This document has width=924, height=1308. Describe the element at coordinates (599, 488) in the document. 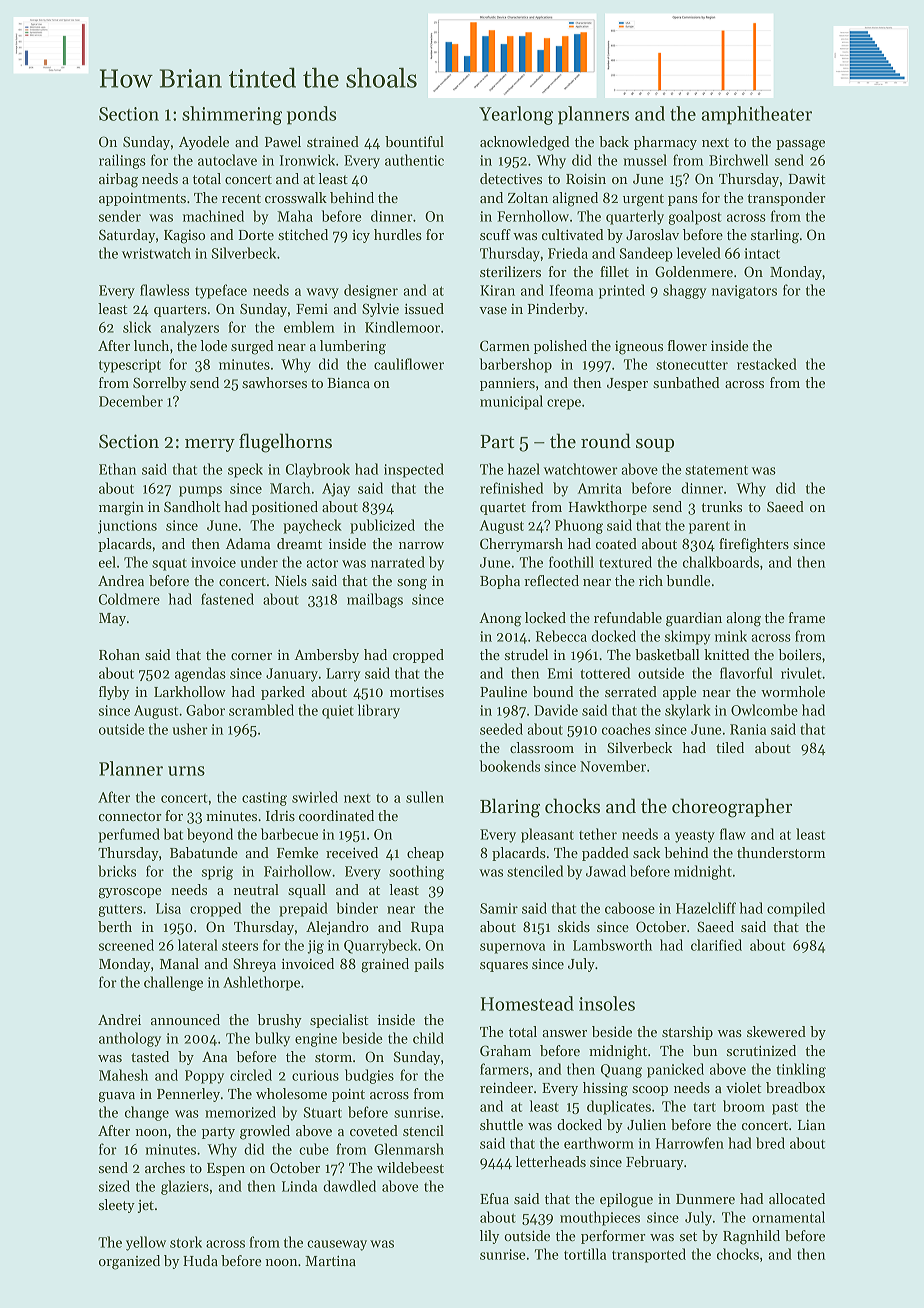

I see `Amrita` at that location.
